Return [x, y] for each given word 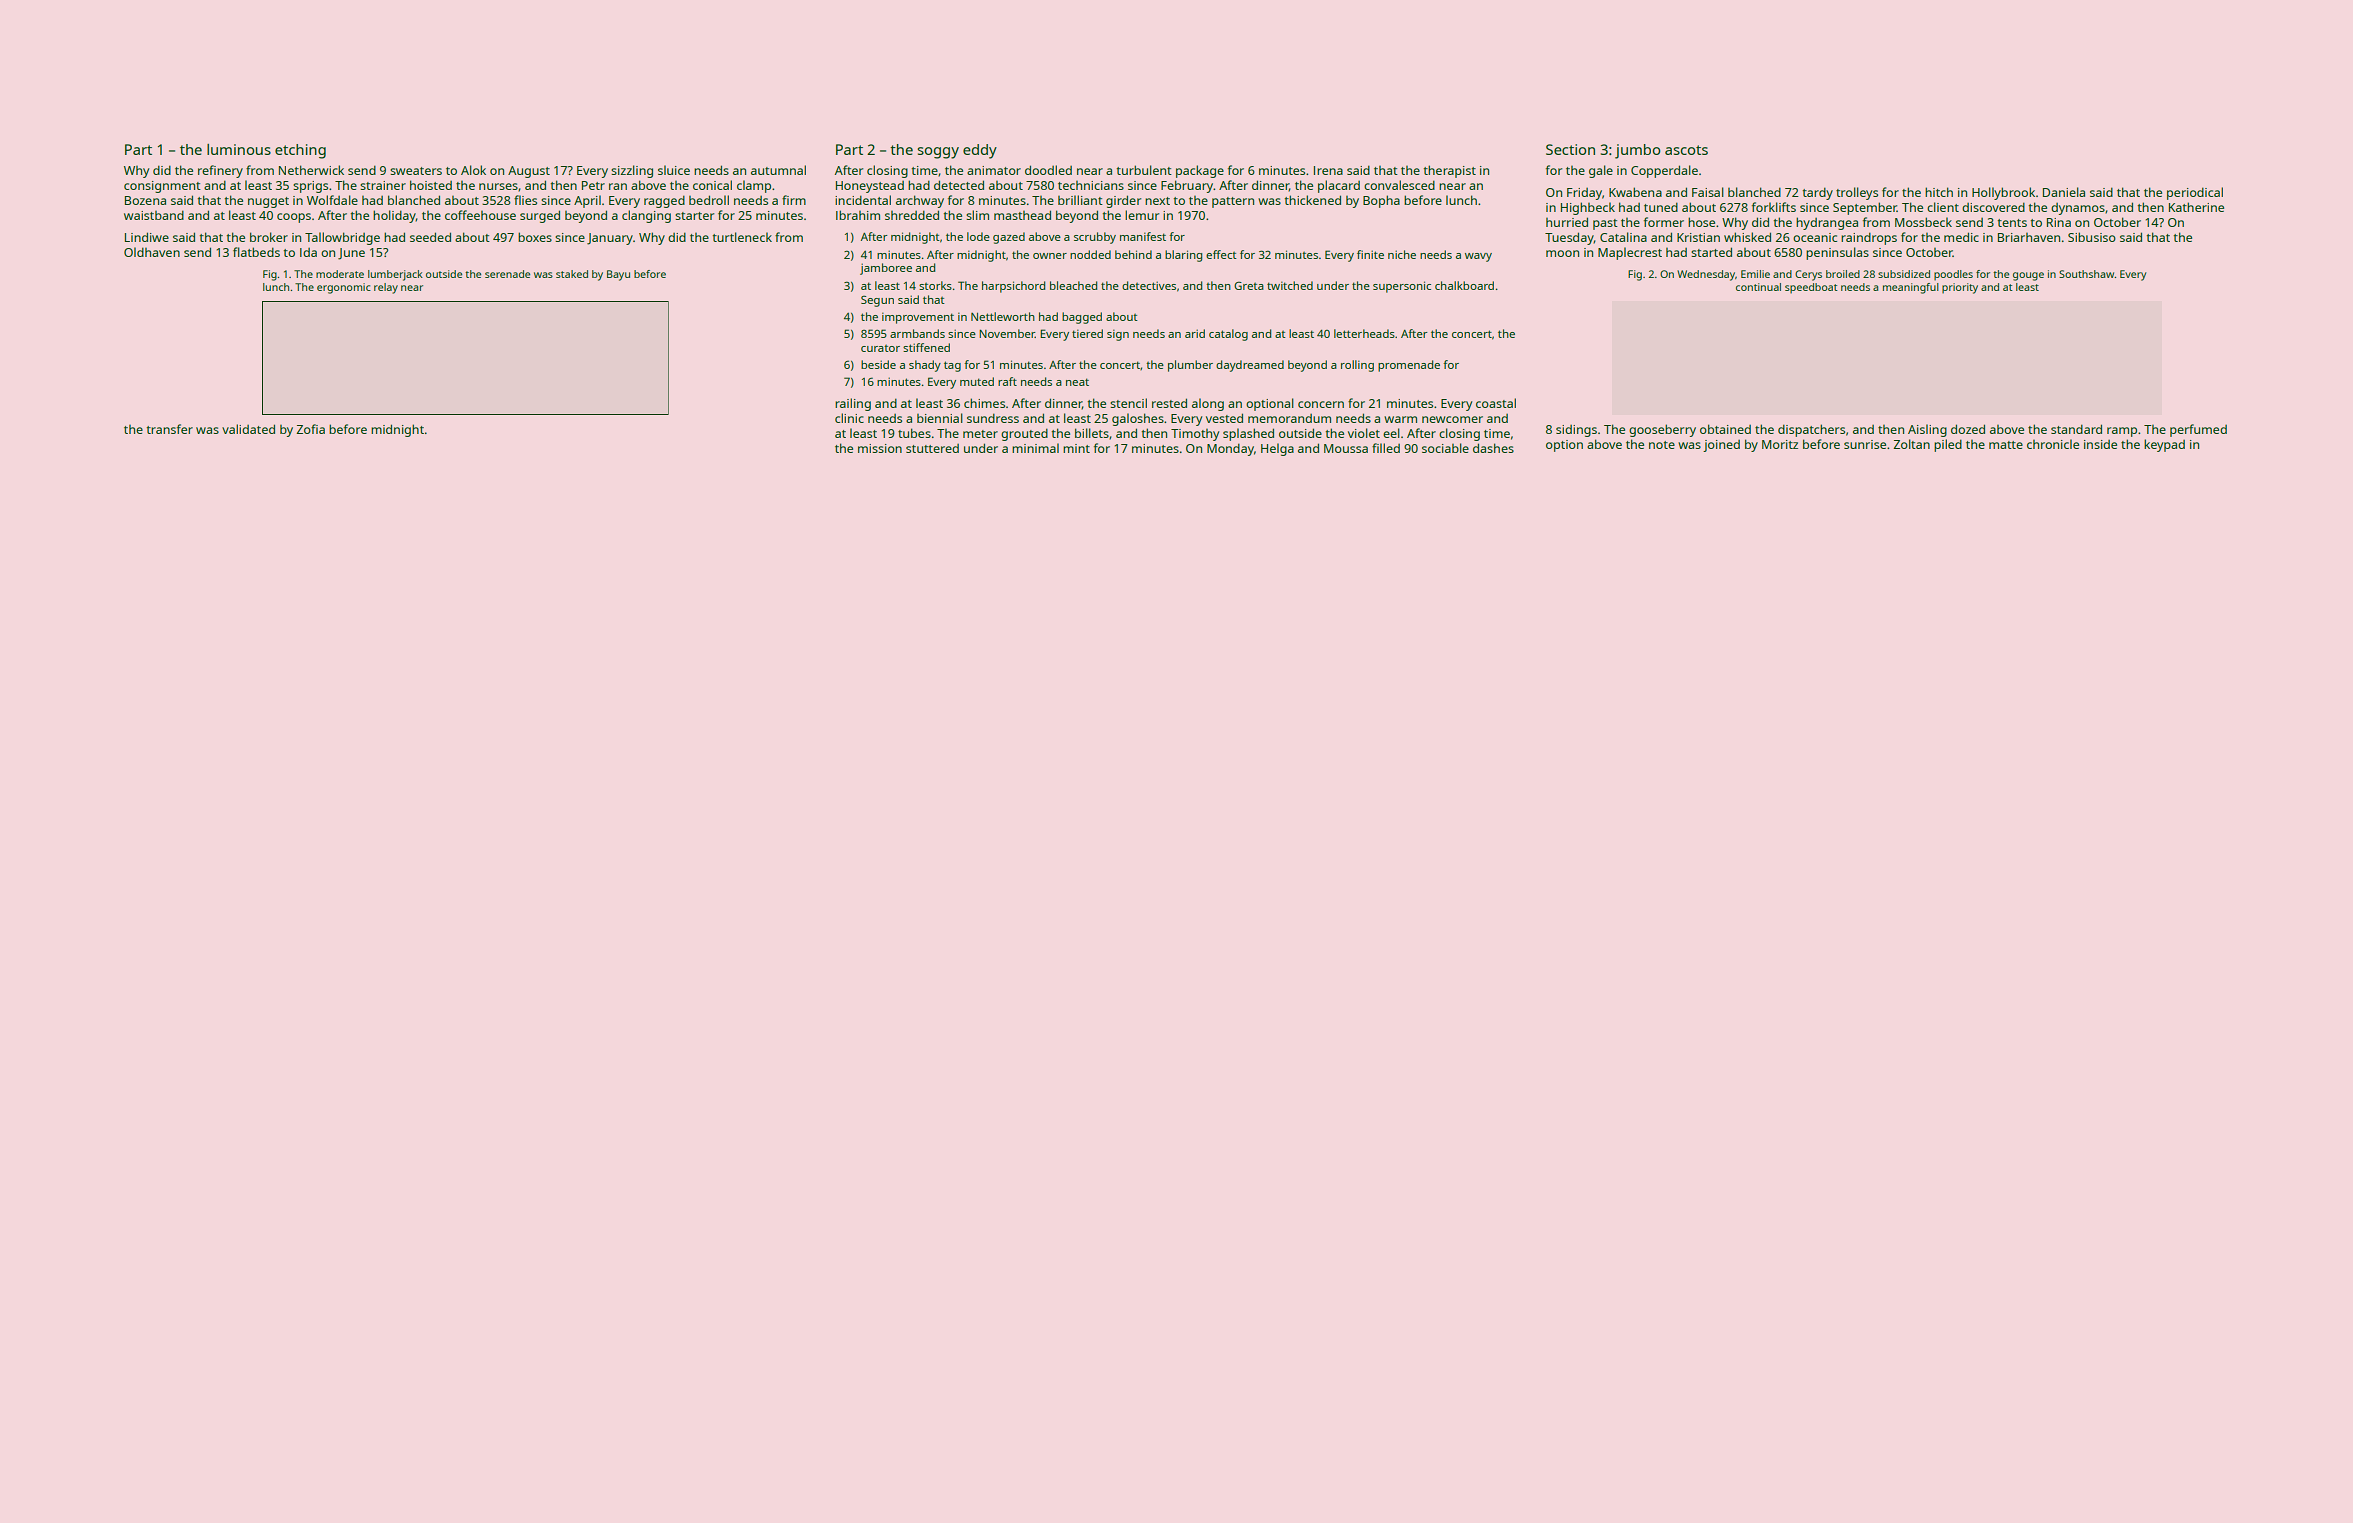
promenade [1409, 366]
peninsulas [1837, 253]
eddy [980, 151]
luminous [239, 149]
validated [248, 429]
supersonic [1402, 287]
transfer [170, 429]
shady [925, 366]
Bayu [618, 275]
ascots [1686, 150]
